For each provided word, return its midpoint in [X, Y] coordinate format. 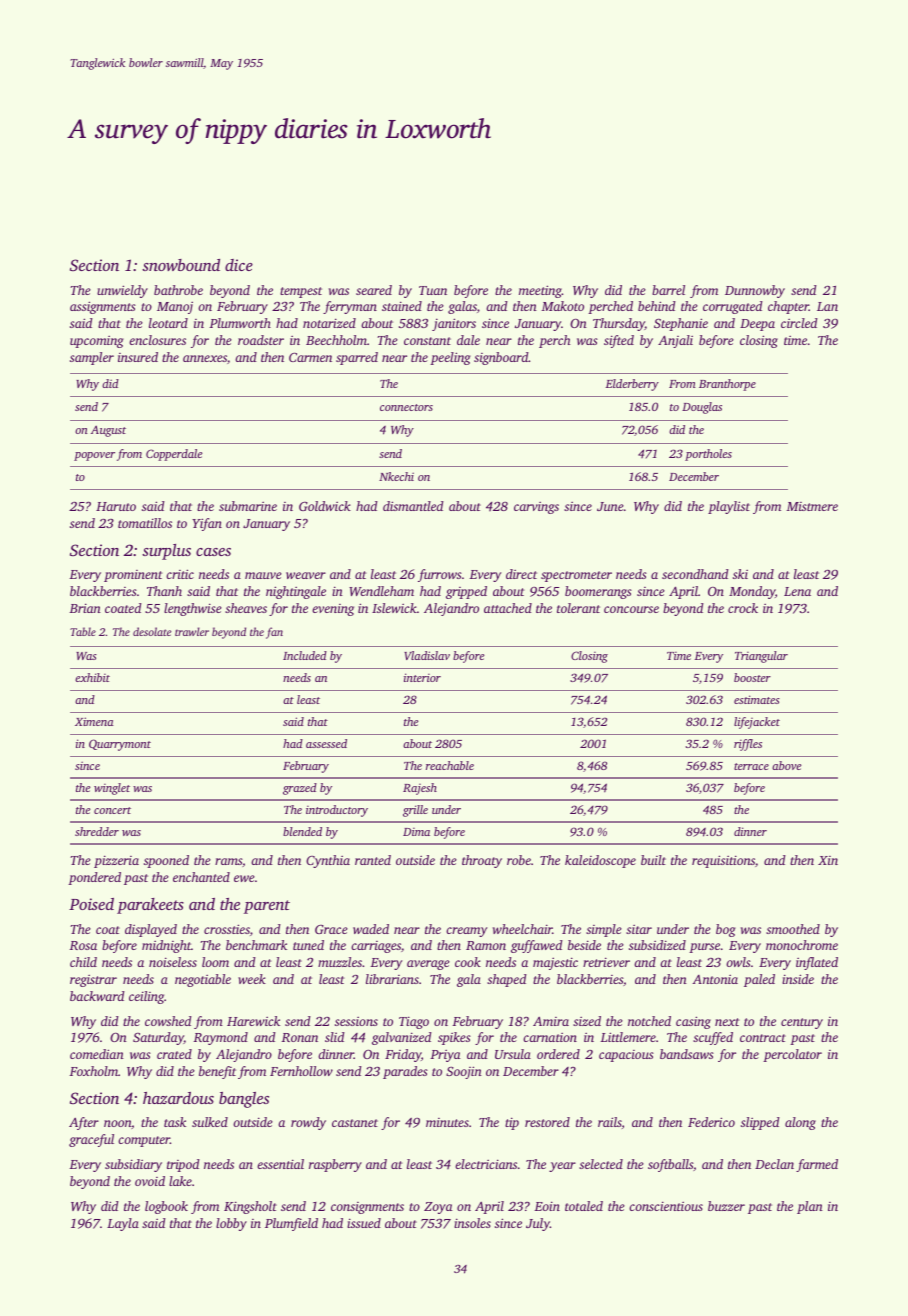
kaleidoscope [600, 861]
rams [228, 861]
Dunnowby [755, 291]
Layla [123, 1224]
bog [726, 930]
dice [239, 265]
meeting [540, 291]
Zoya [438, 1208]
